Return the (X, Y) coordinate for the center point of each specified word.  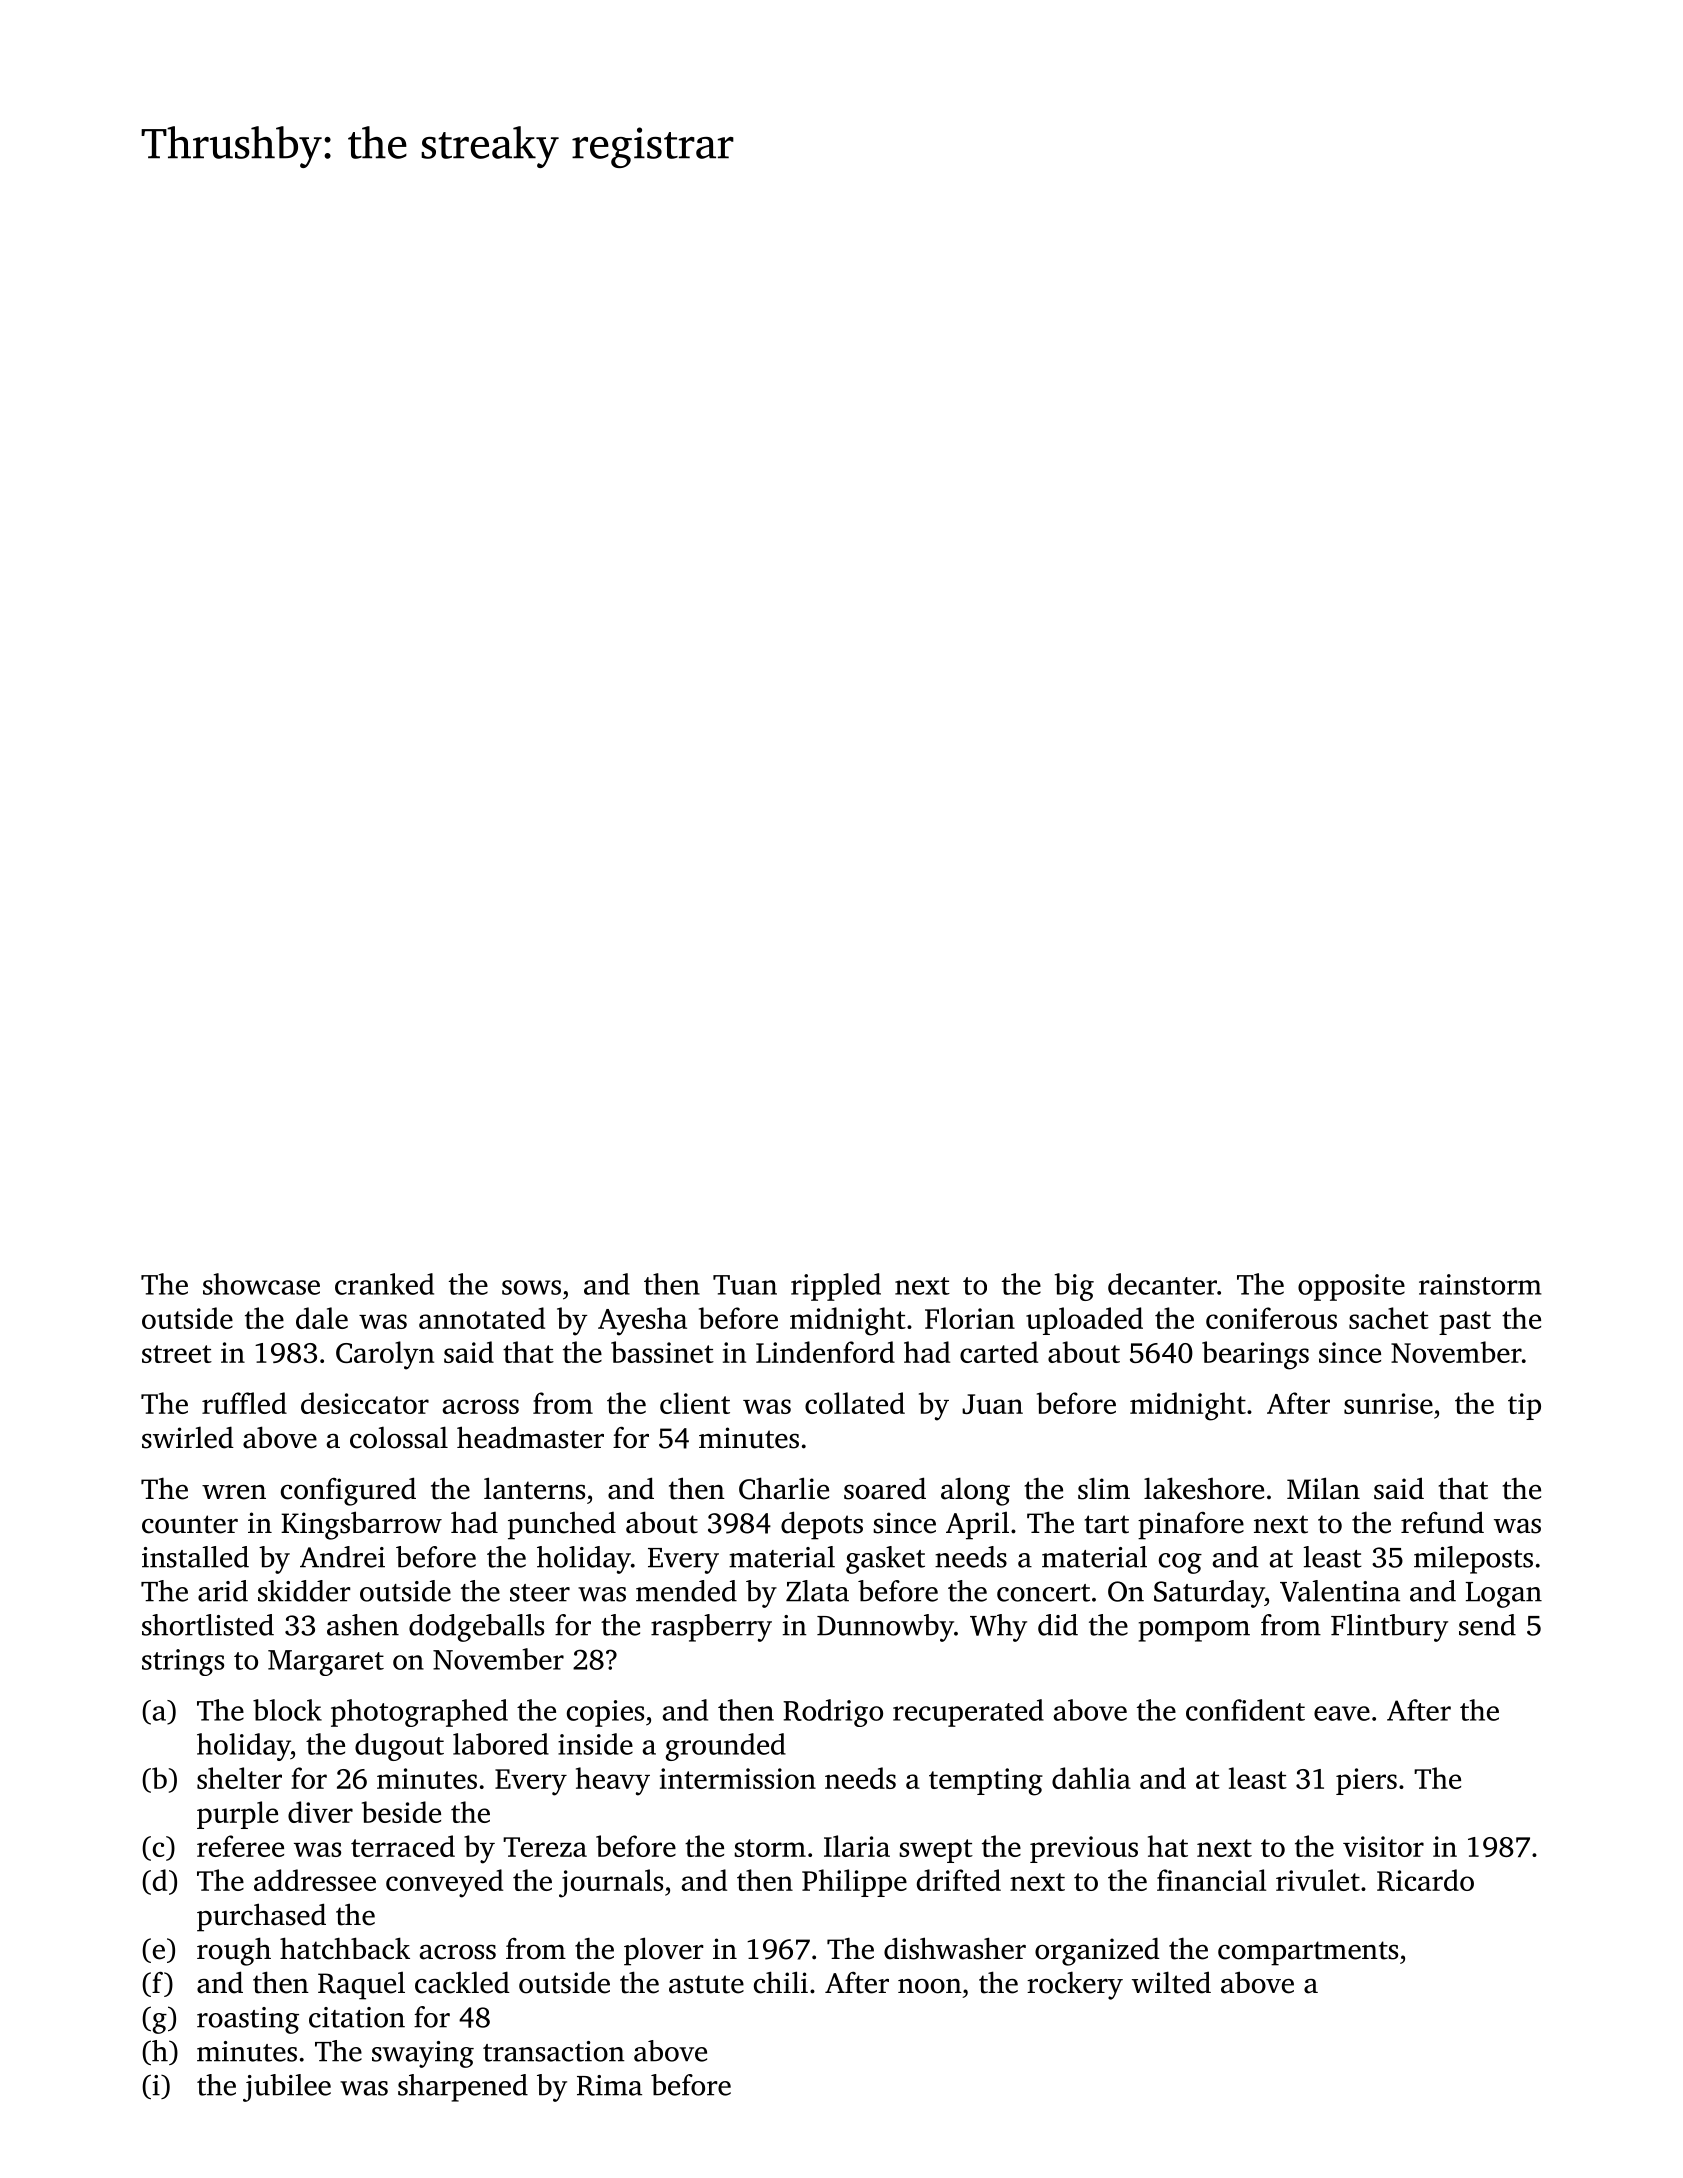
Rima (609, 2085)
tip (1524, 1406)
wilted (1171, 1982)
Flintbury (1389, 1628)
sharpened (463, 2088)
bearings (1255, 1355)
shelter (239, 1778)
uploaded (1084, 1321)
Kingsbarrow (361, 1525)
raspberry (711, 1628)
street (177, 1354)
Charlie (784, 1488)
